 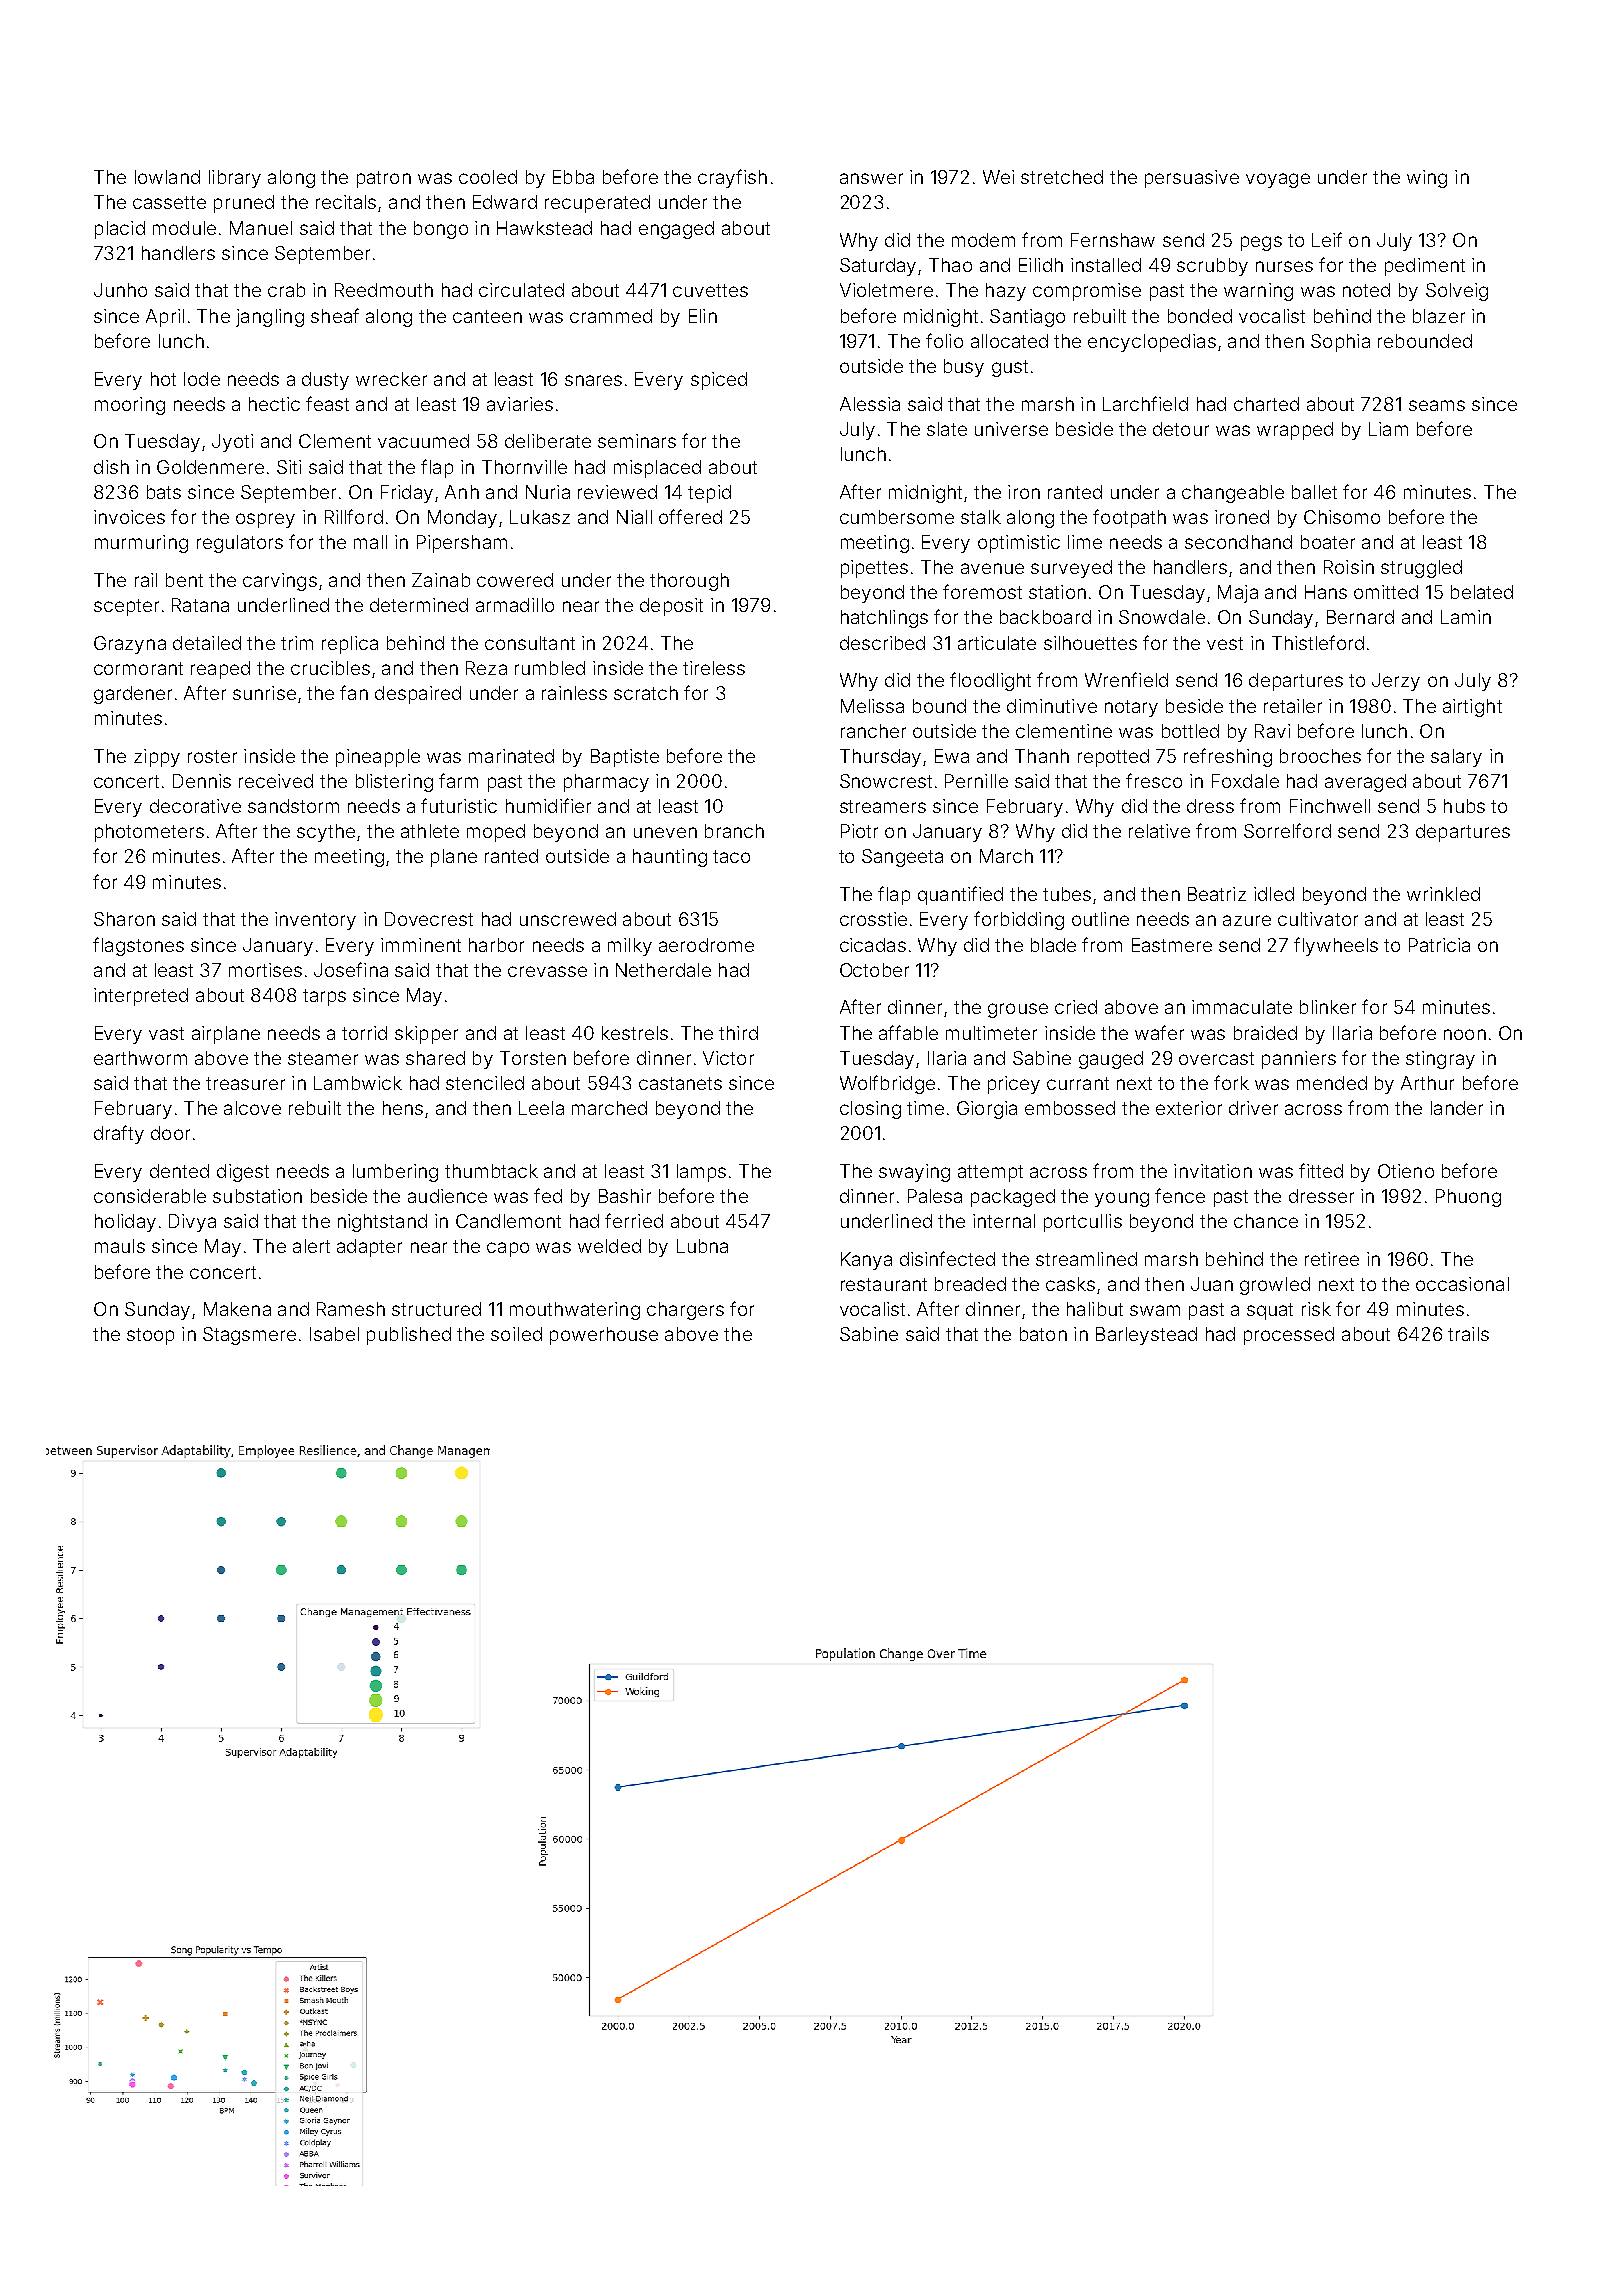 I want to click on Roisin, so click(x=1349, y=567).
